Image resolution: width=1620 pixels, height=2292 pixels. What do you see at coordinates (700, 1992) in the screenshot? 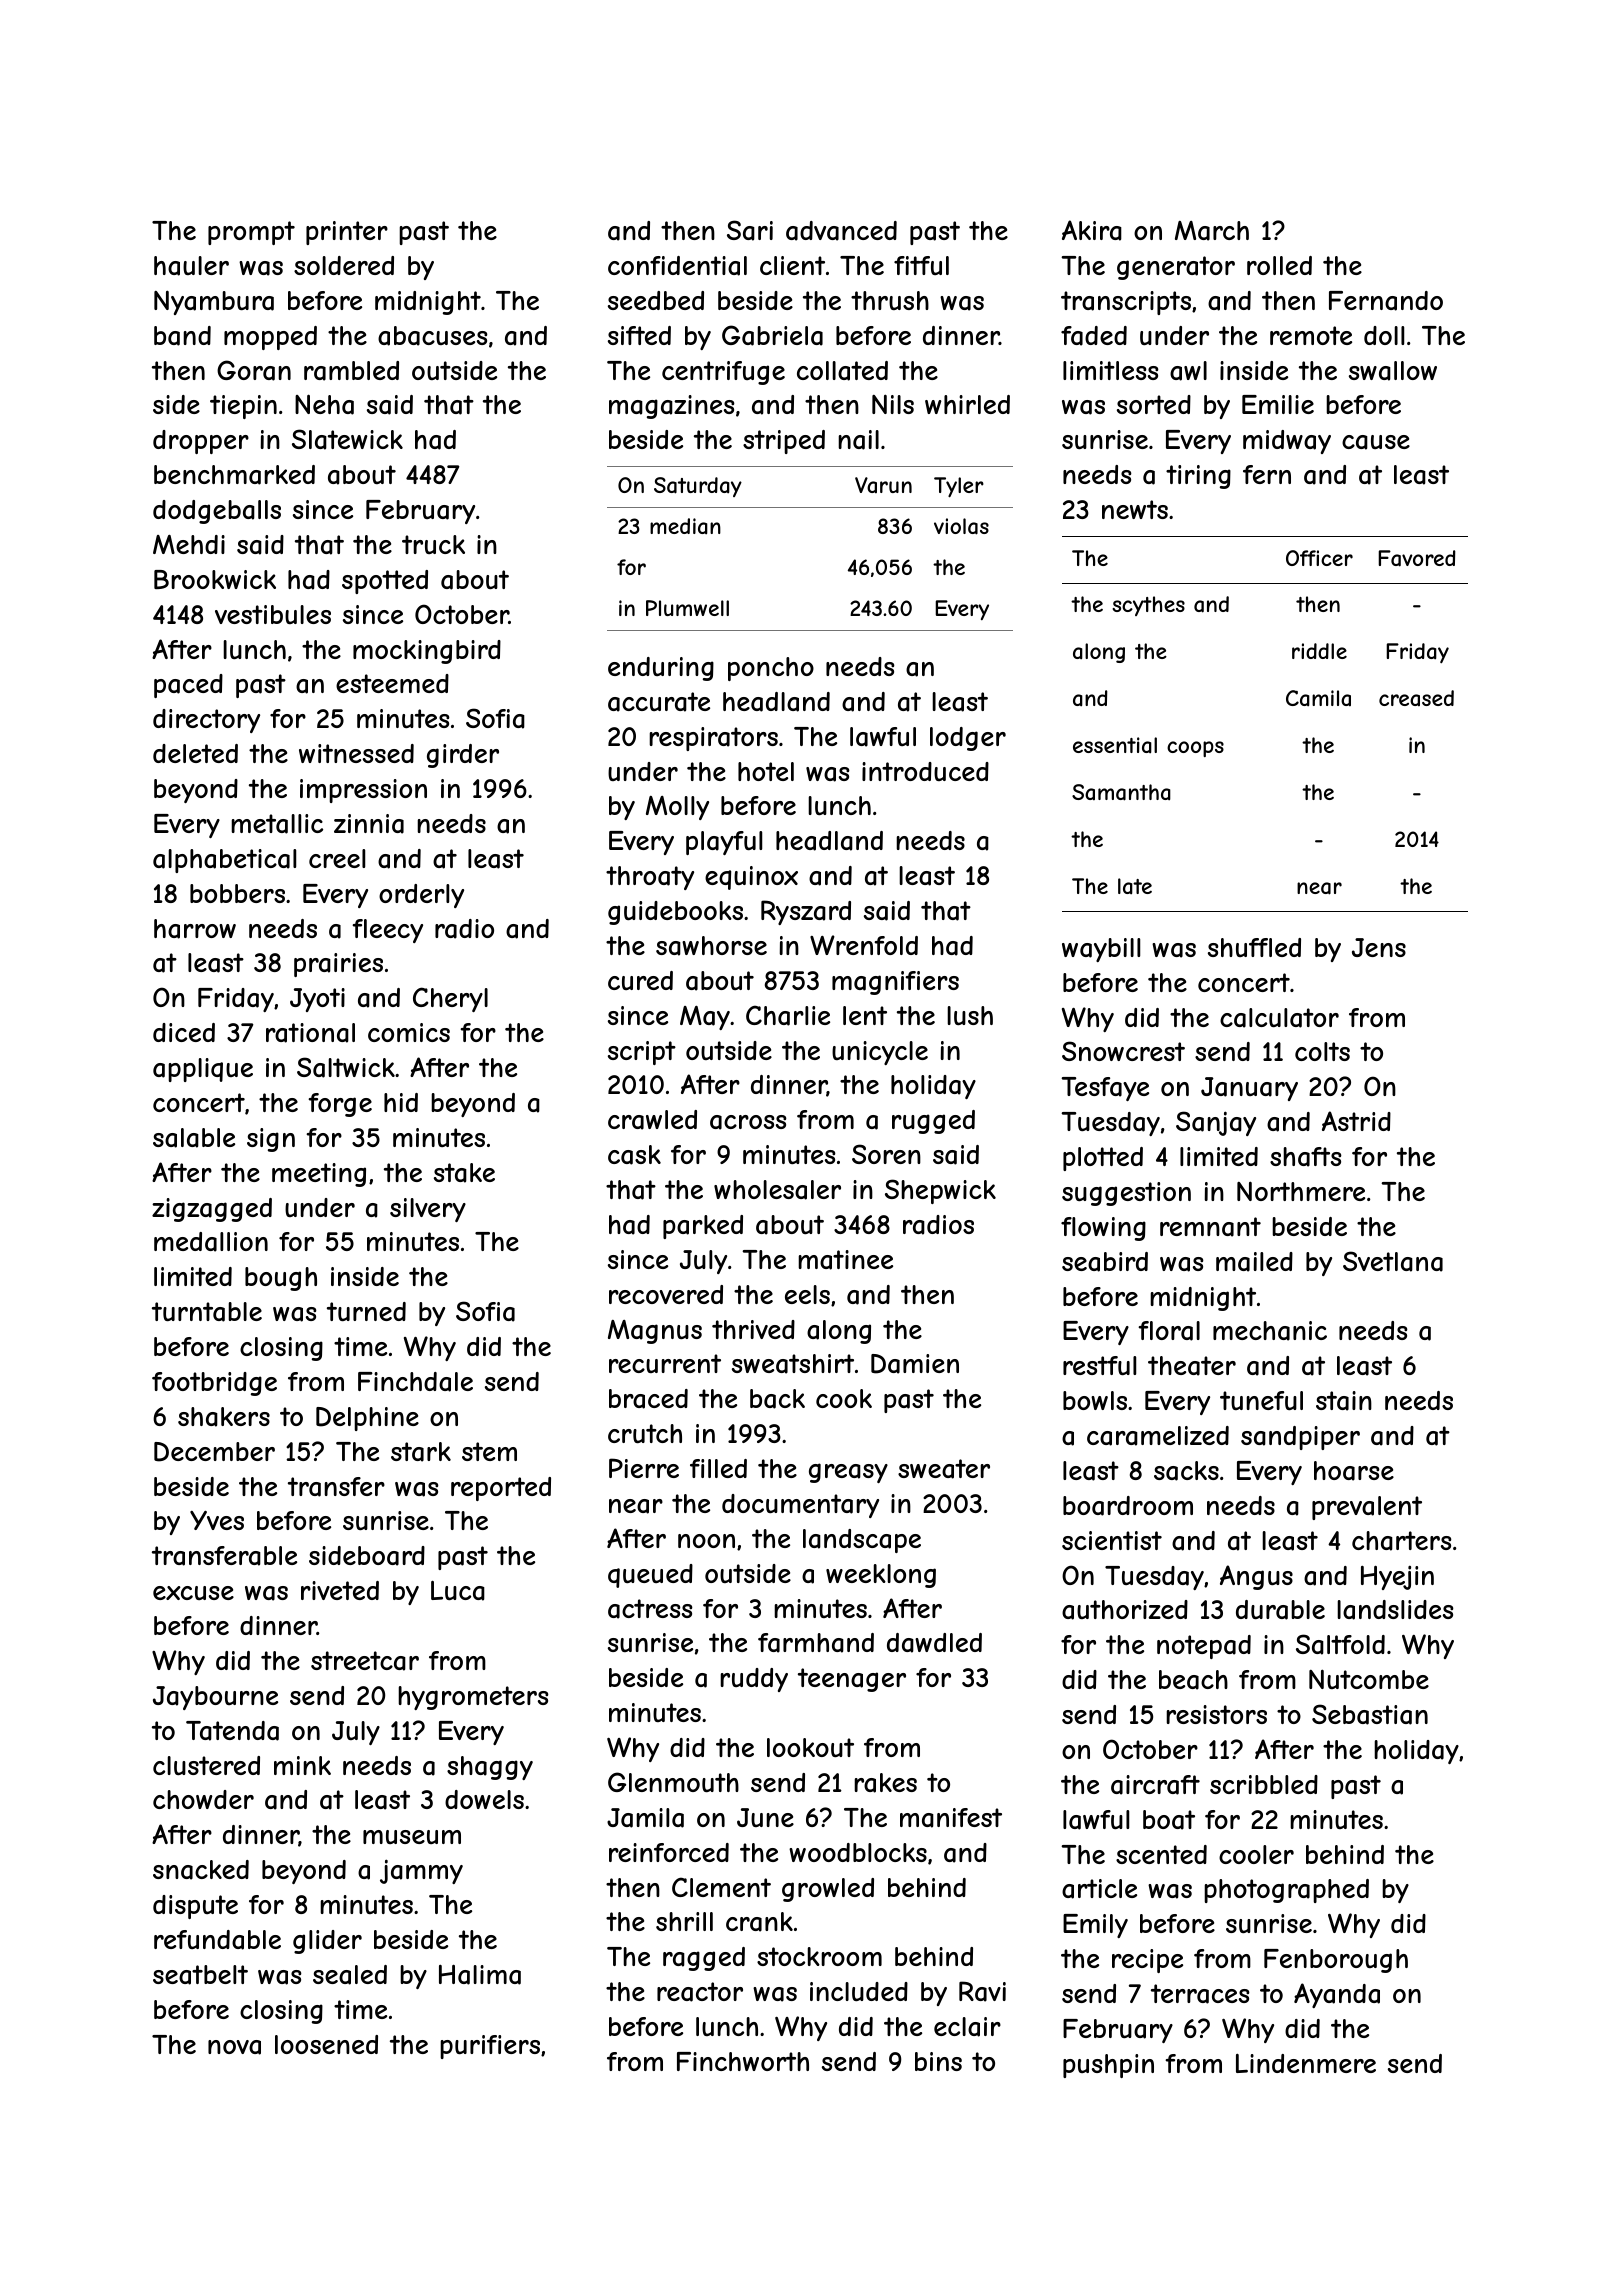
I see `reactor` at bounding box center [700, 1992].
